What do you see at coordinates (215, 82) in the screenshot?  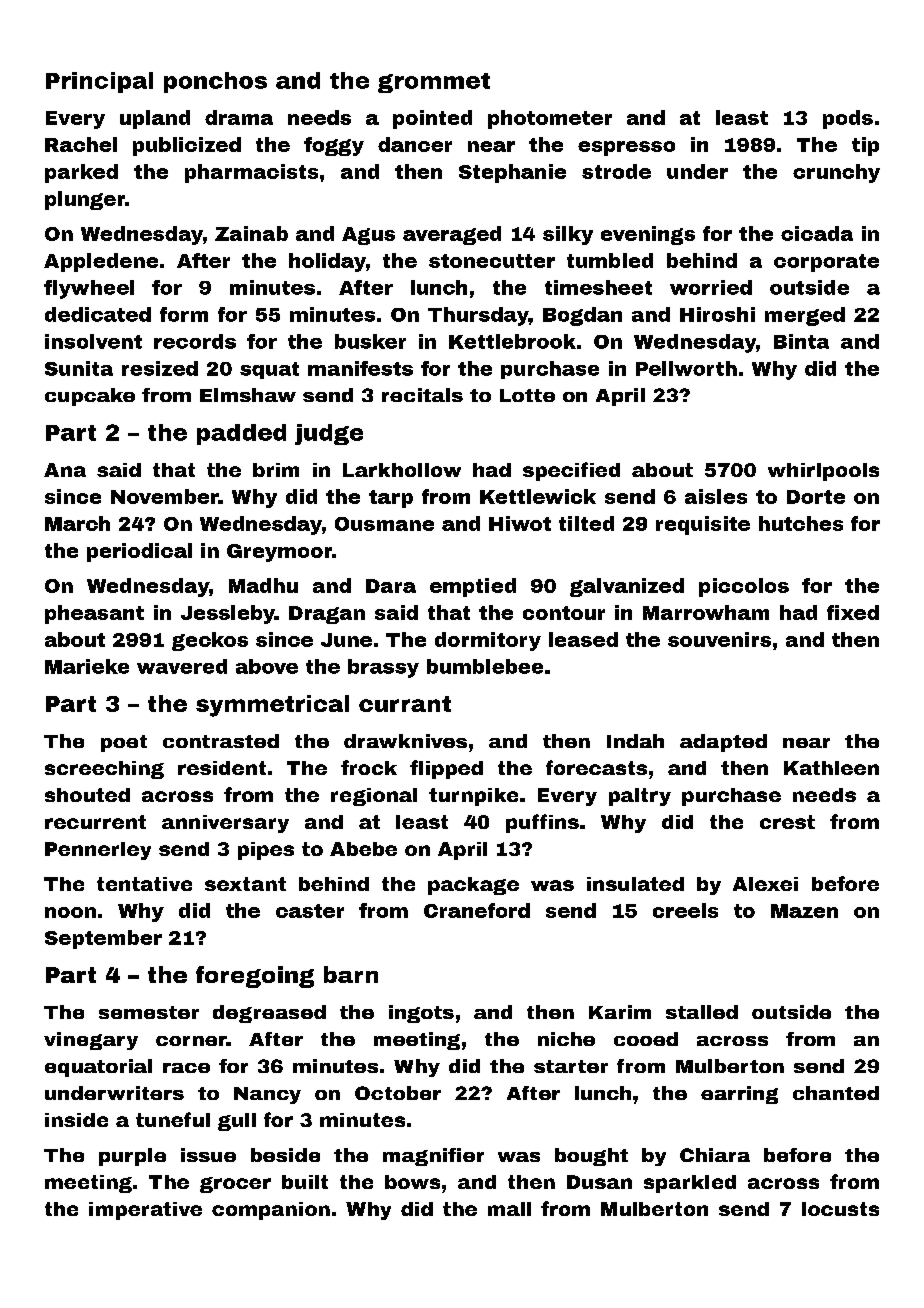 I see `ponchos` at bounding box center [215, 82].
